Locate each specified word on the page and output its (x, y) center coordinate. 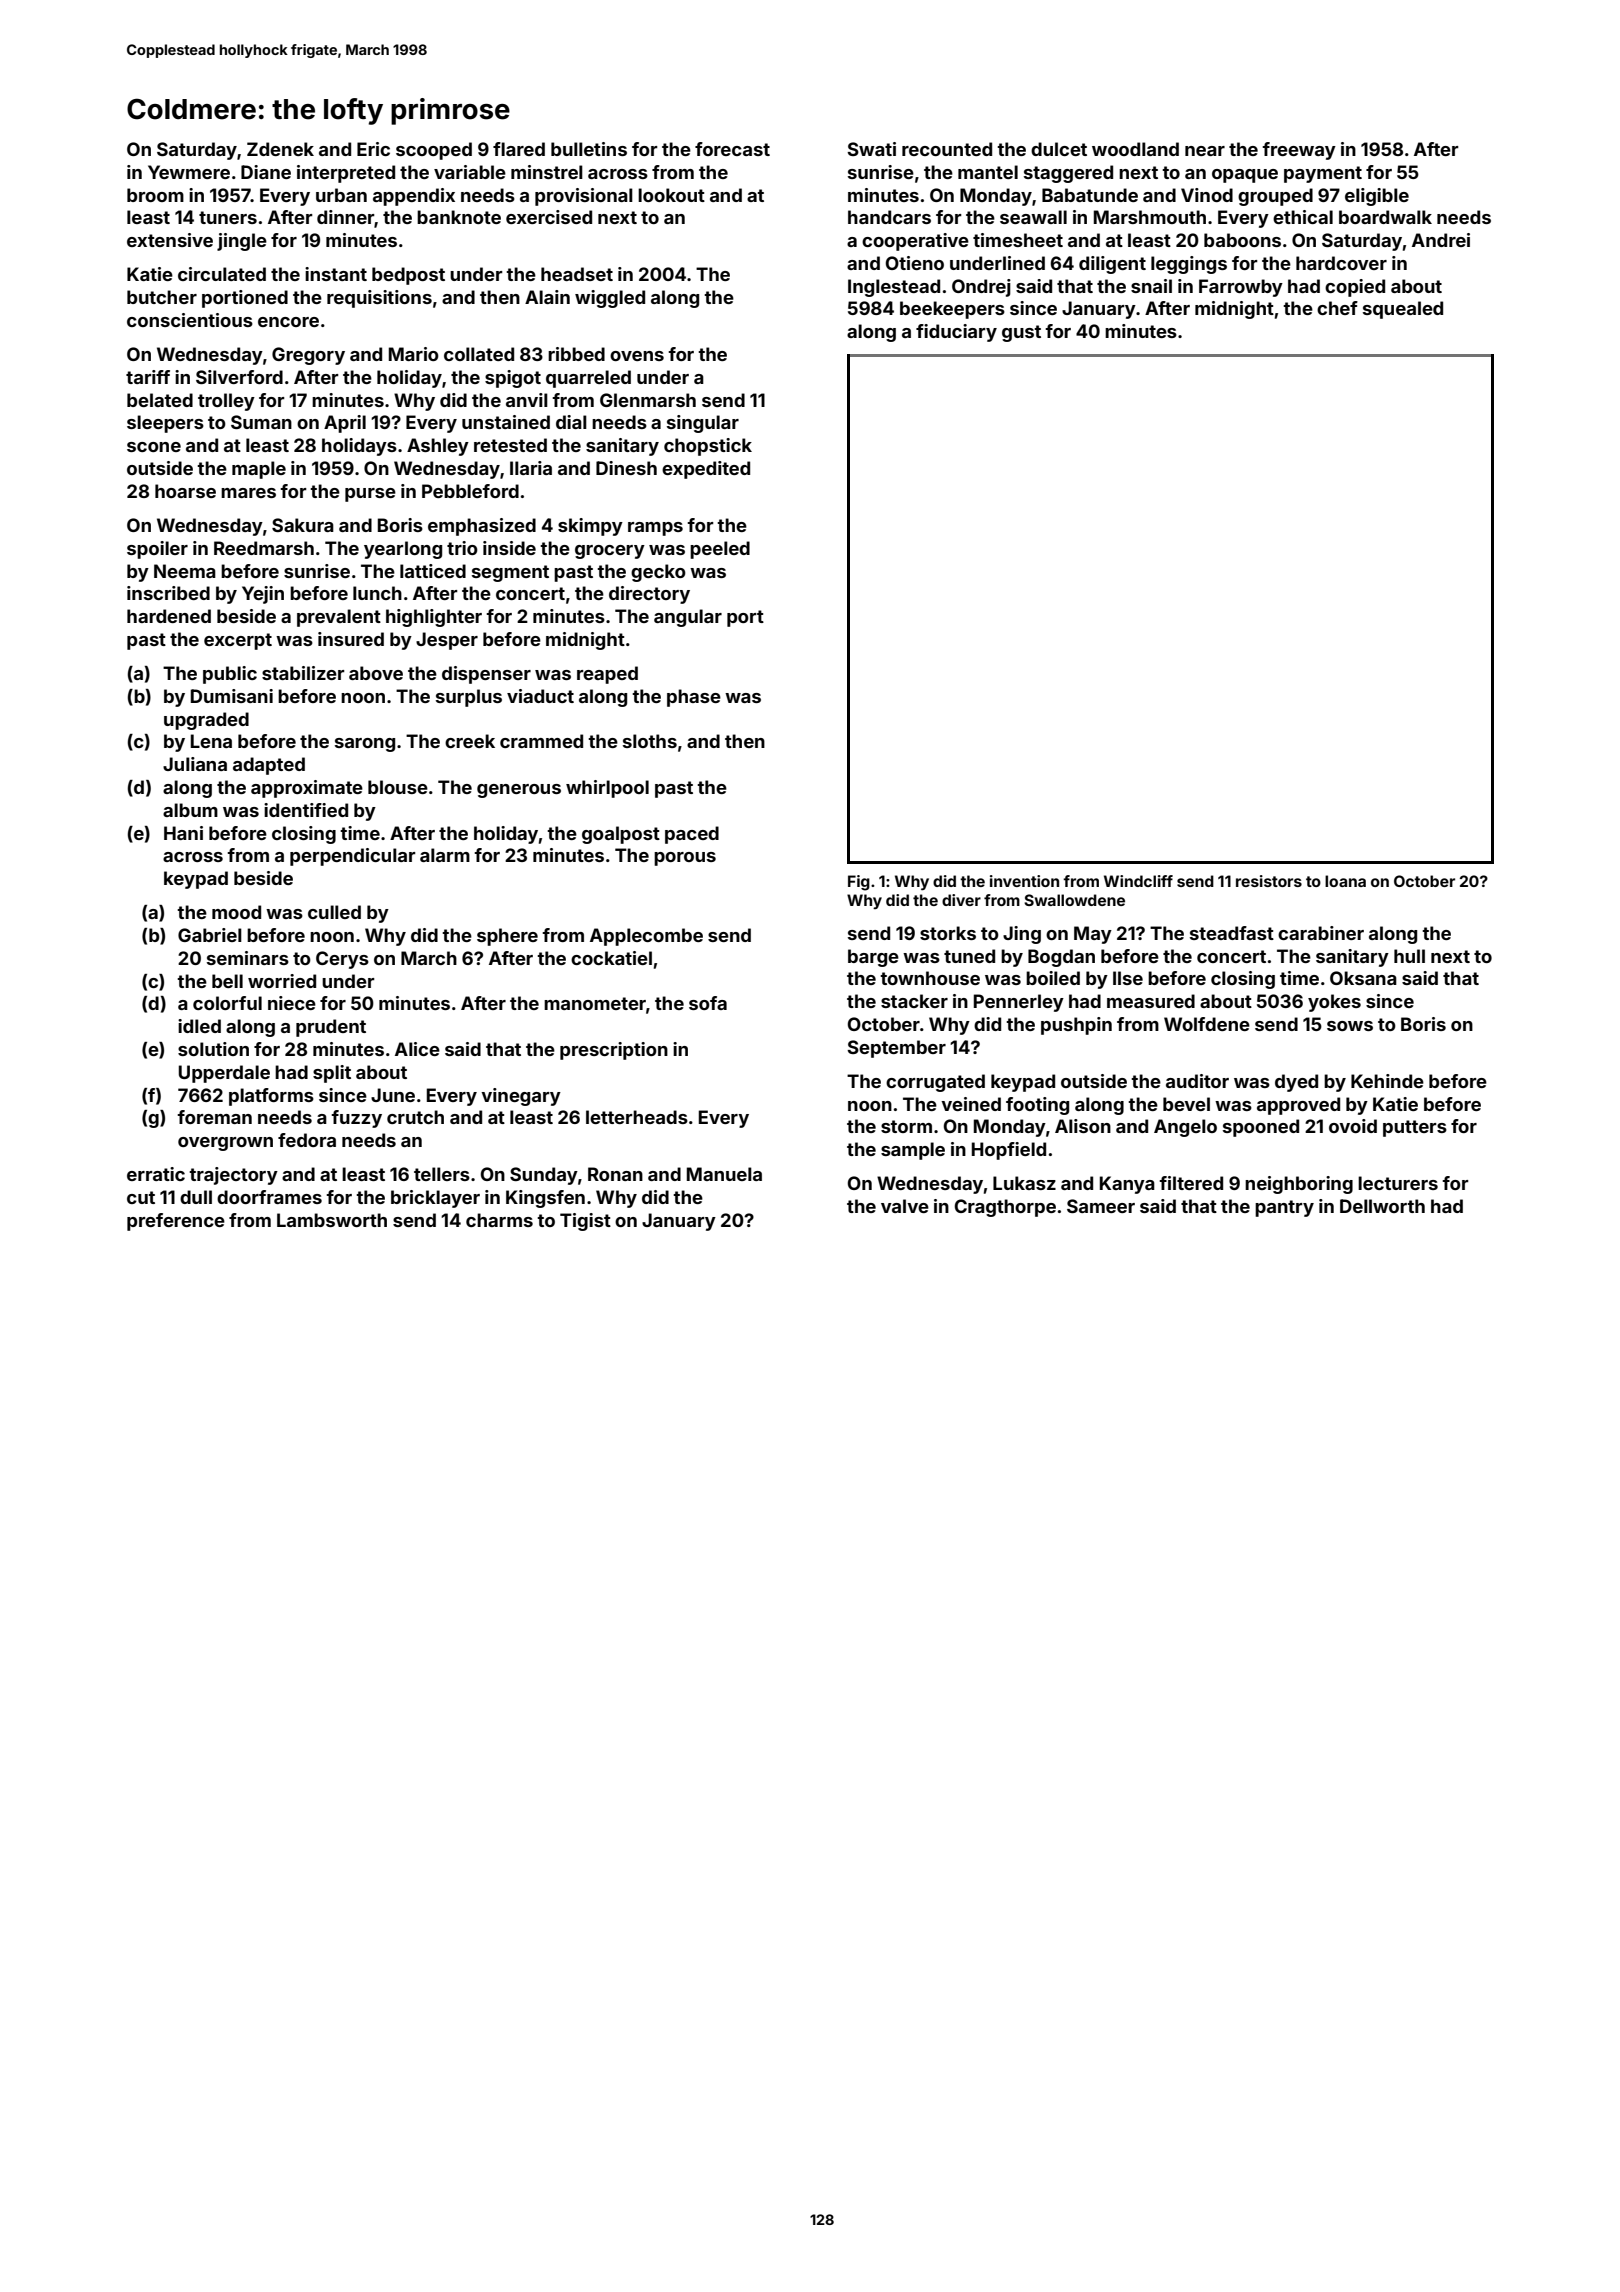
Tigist (585, 1222)
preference (176, 1222)
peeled (720, 550)
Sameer (1101, 1206)
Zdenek (280, 149)
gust (1021, 333)
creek (470, 741)
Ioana (1345, 881)
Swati (871, 149)
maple (259, 470)
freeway (1299, 151)
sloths (650, 741)
